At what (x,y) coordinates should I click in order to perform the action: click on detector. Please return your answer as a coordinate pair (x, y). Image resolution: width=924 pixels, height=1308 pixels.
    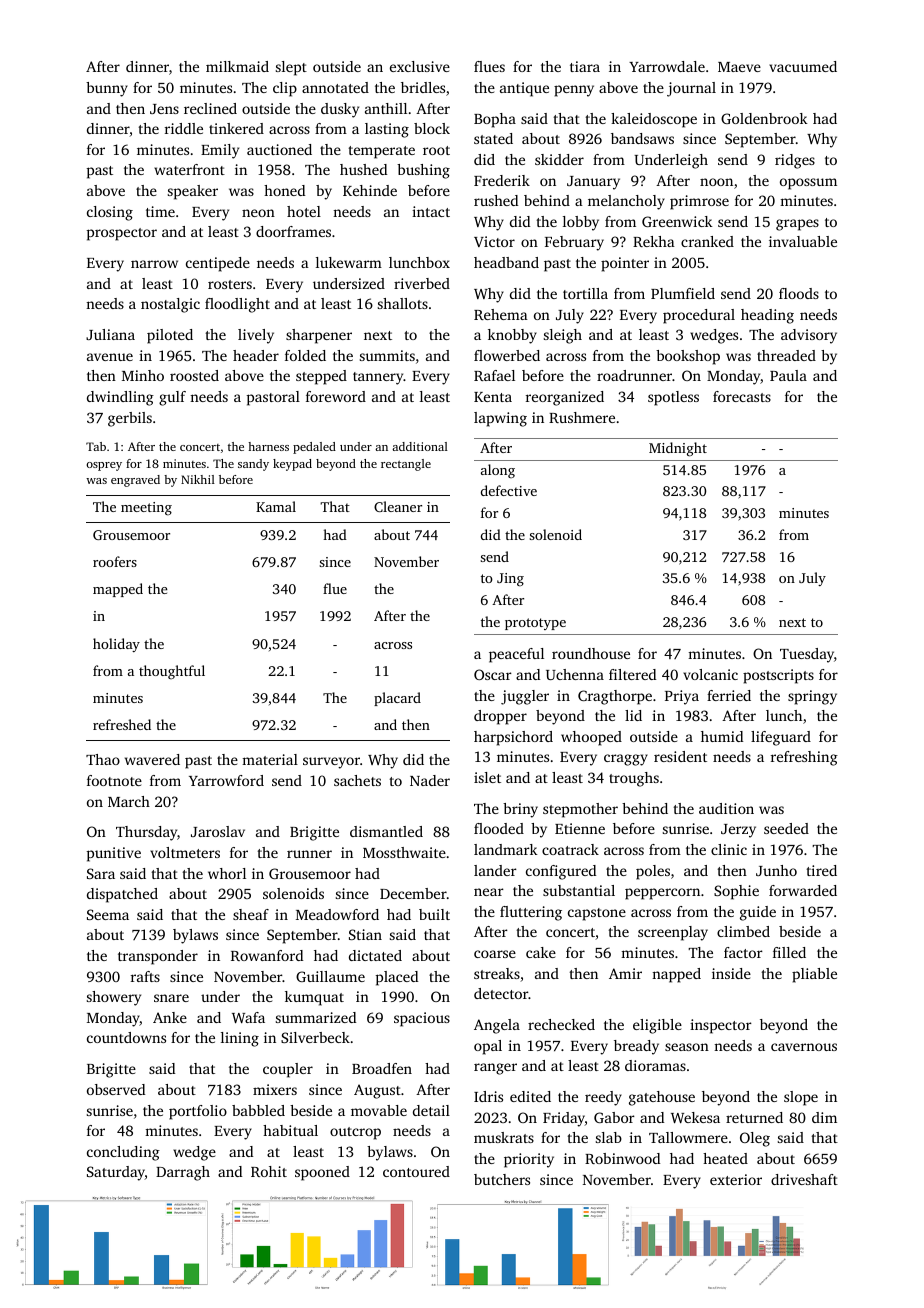
    Looking at the image, I should click on (501, 993).
